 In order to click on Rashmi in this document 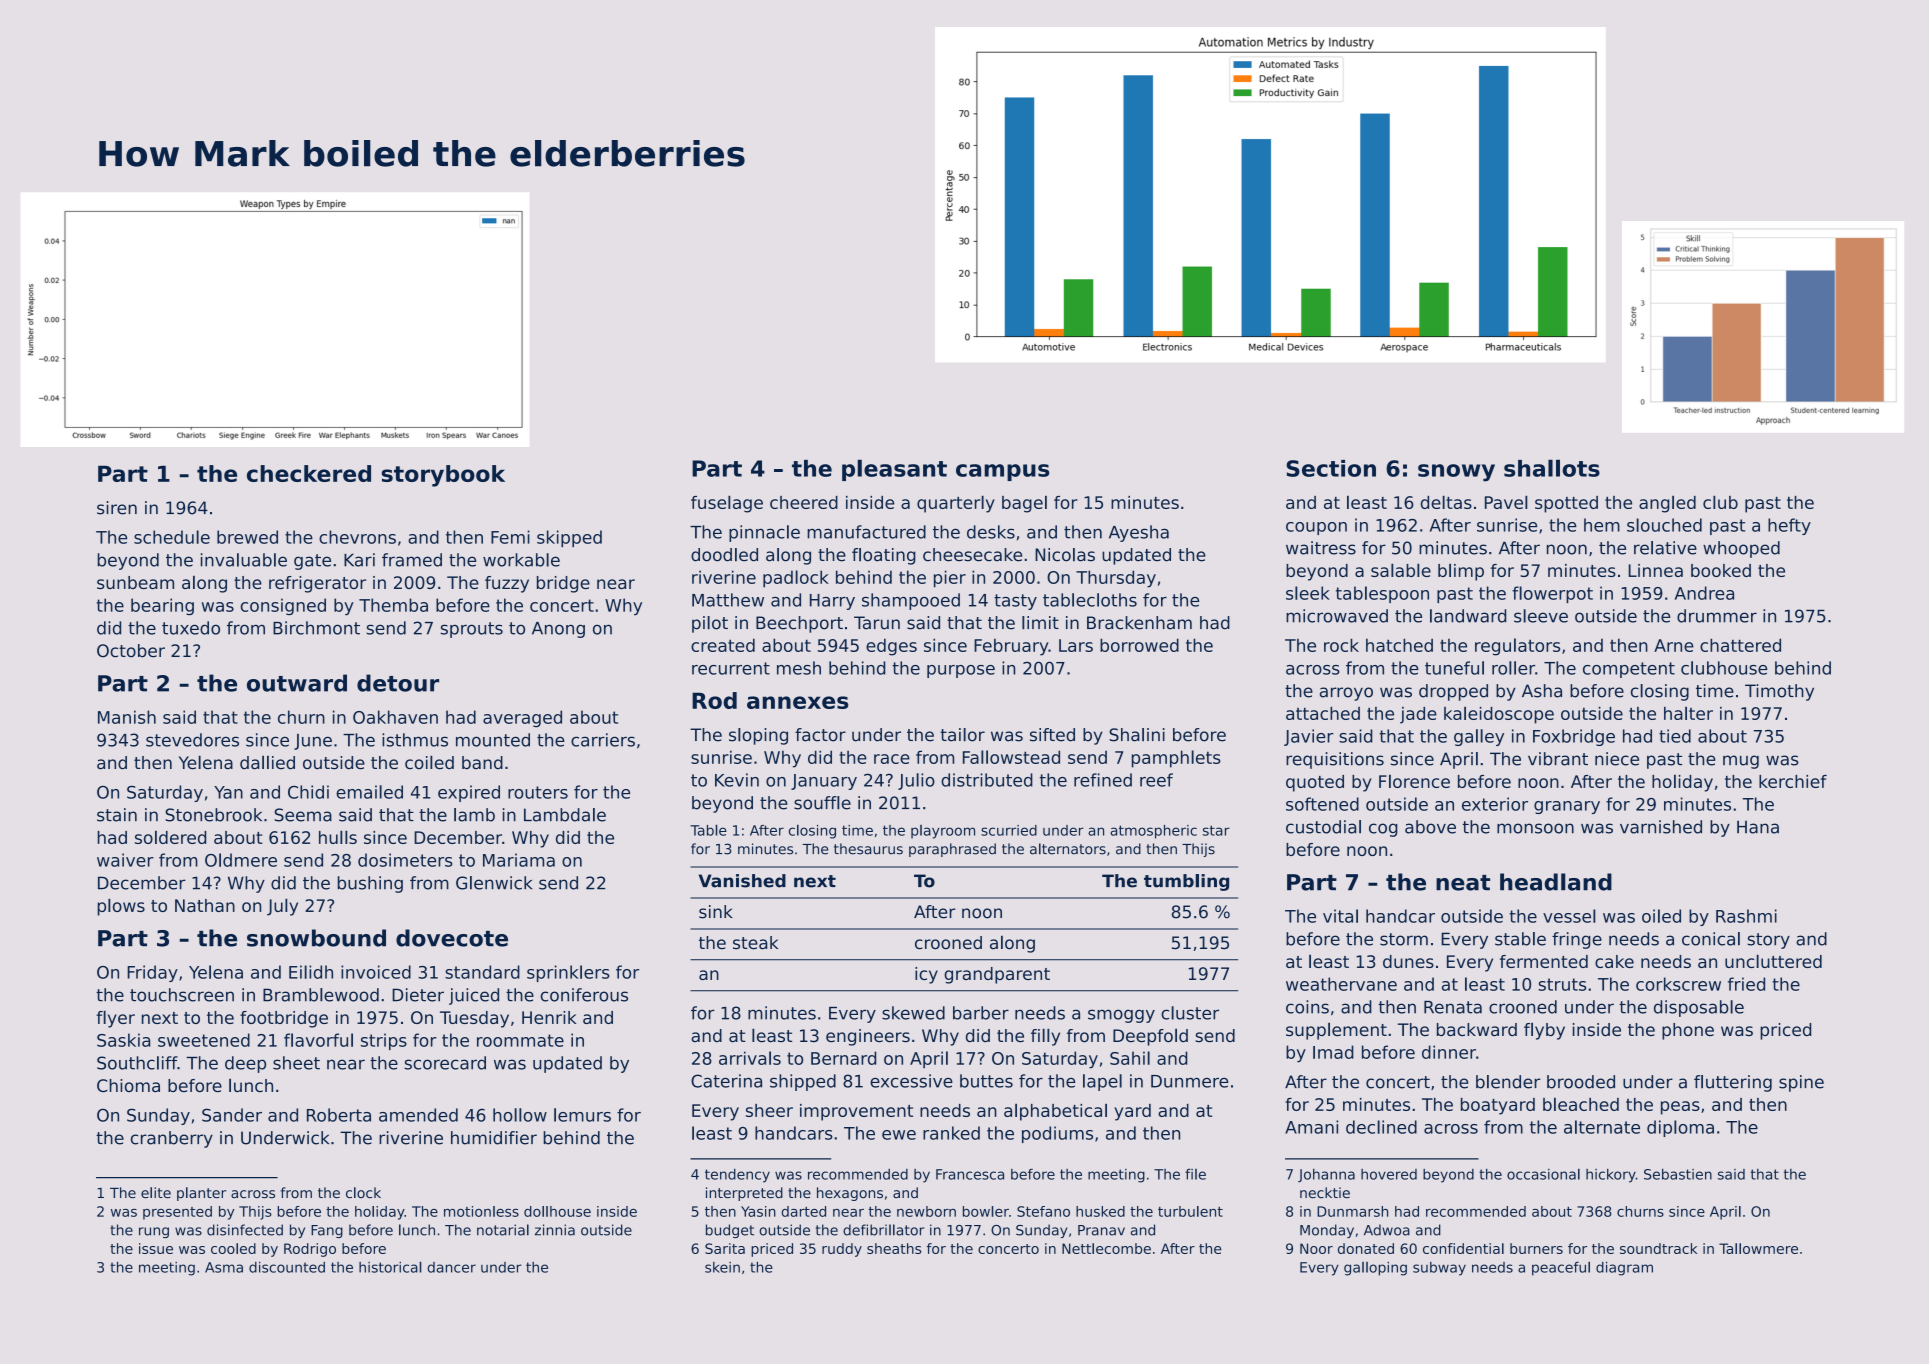, I will do `click(1746, 916)`.
